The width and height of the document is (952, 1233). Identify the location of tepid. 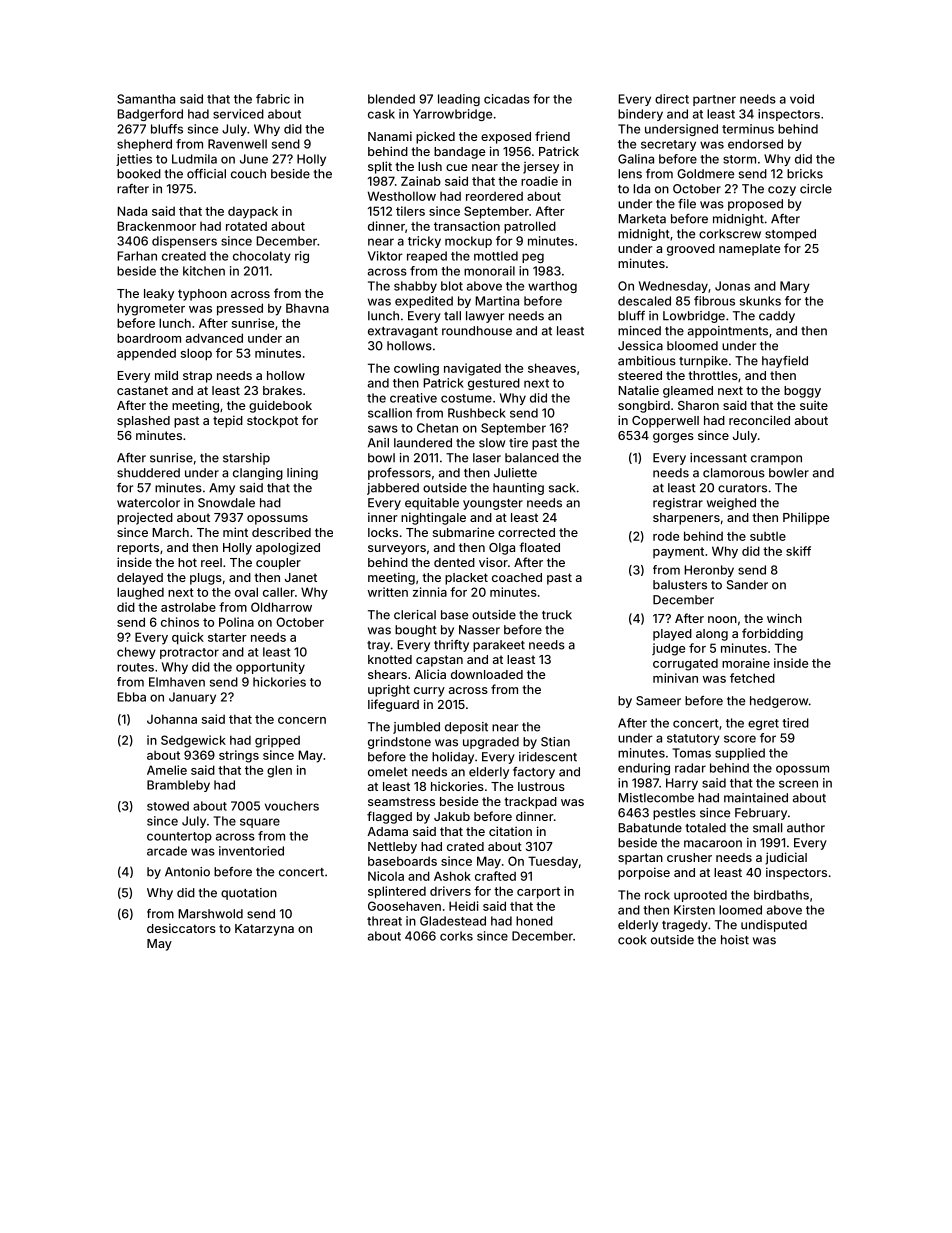
(228, 421).
